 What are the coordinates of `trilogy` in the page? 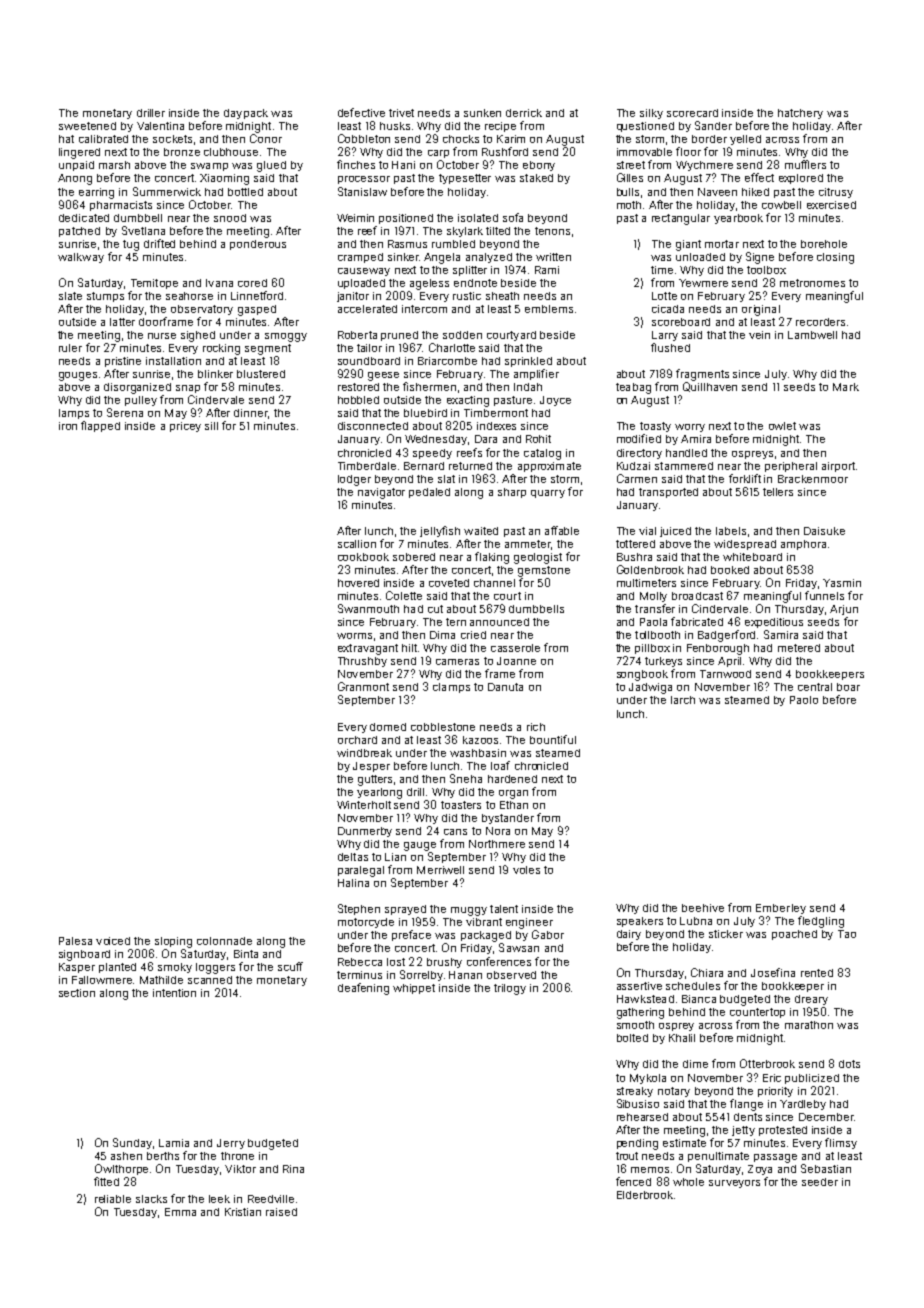 It's located at (510, 989).
